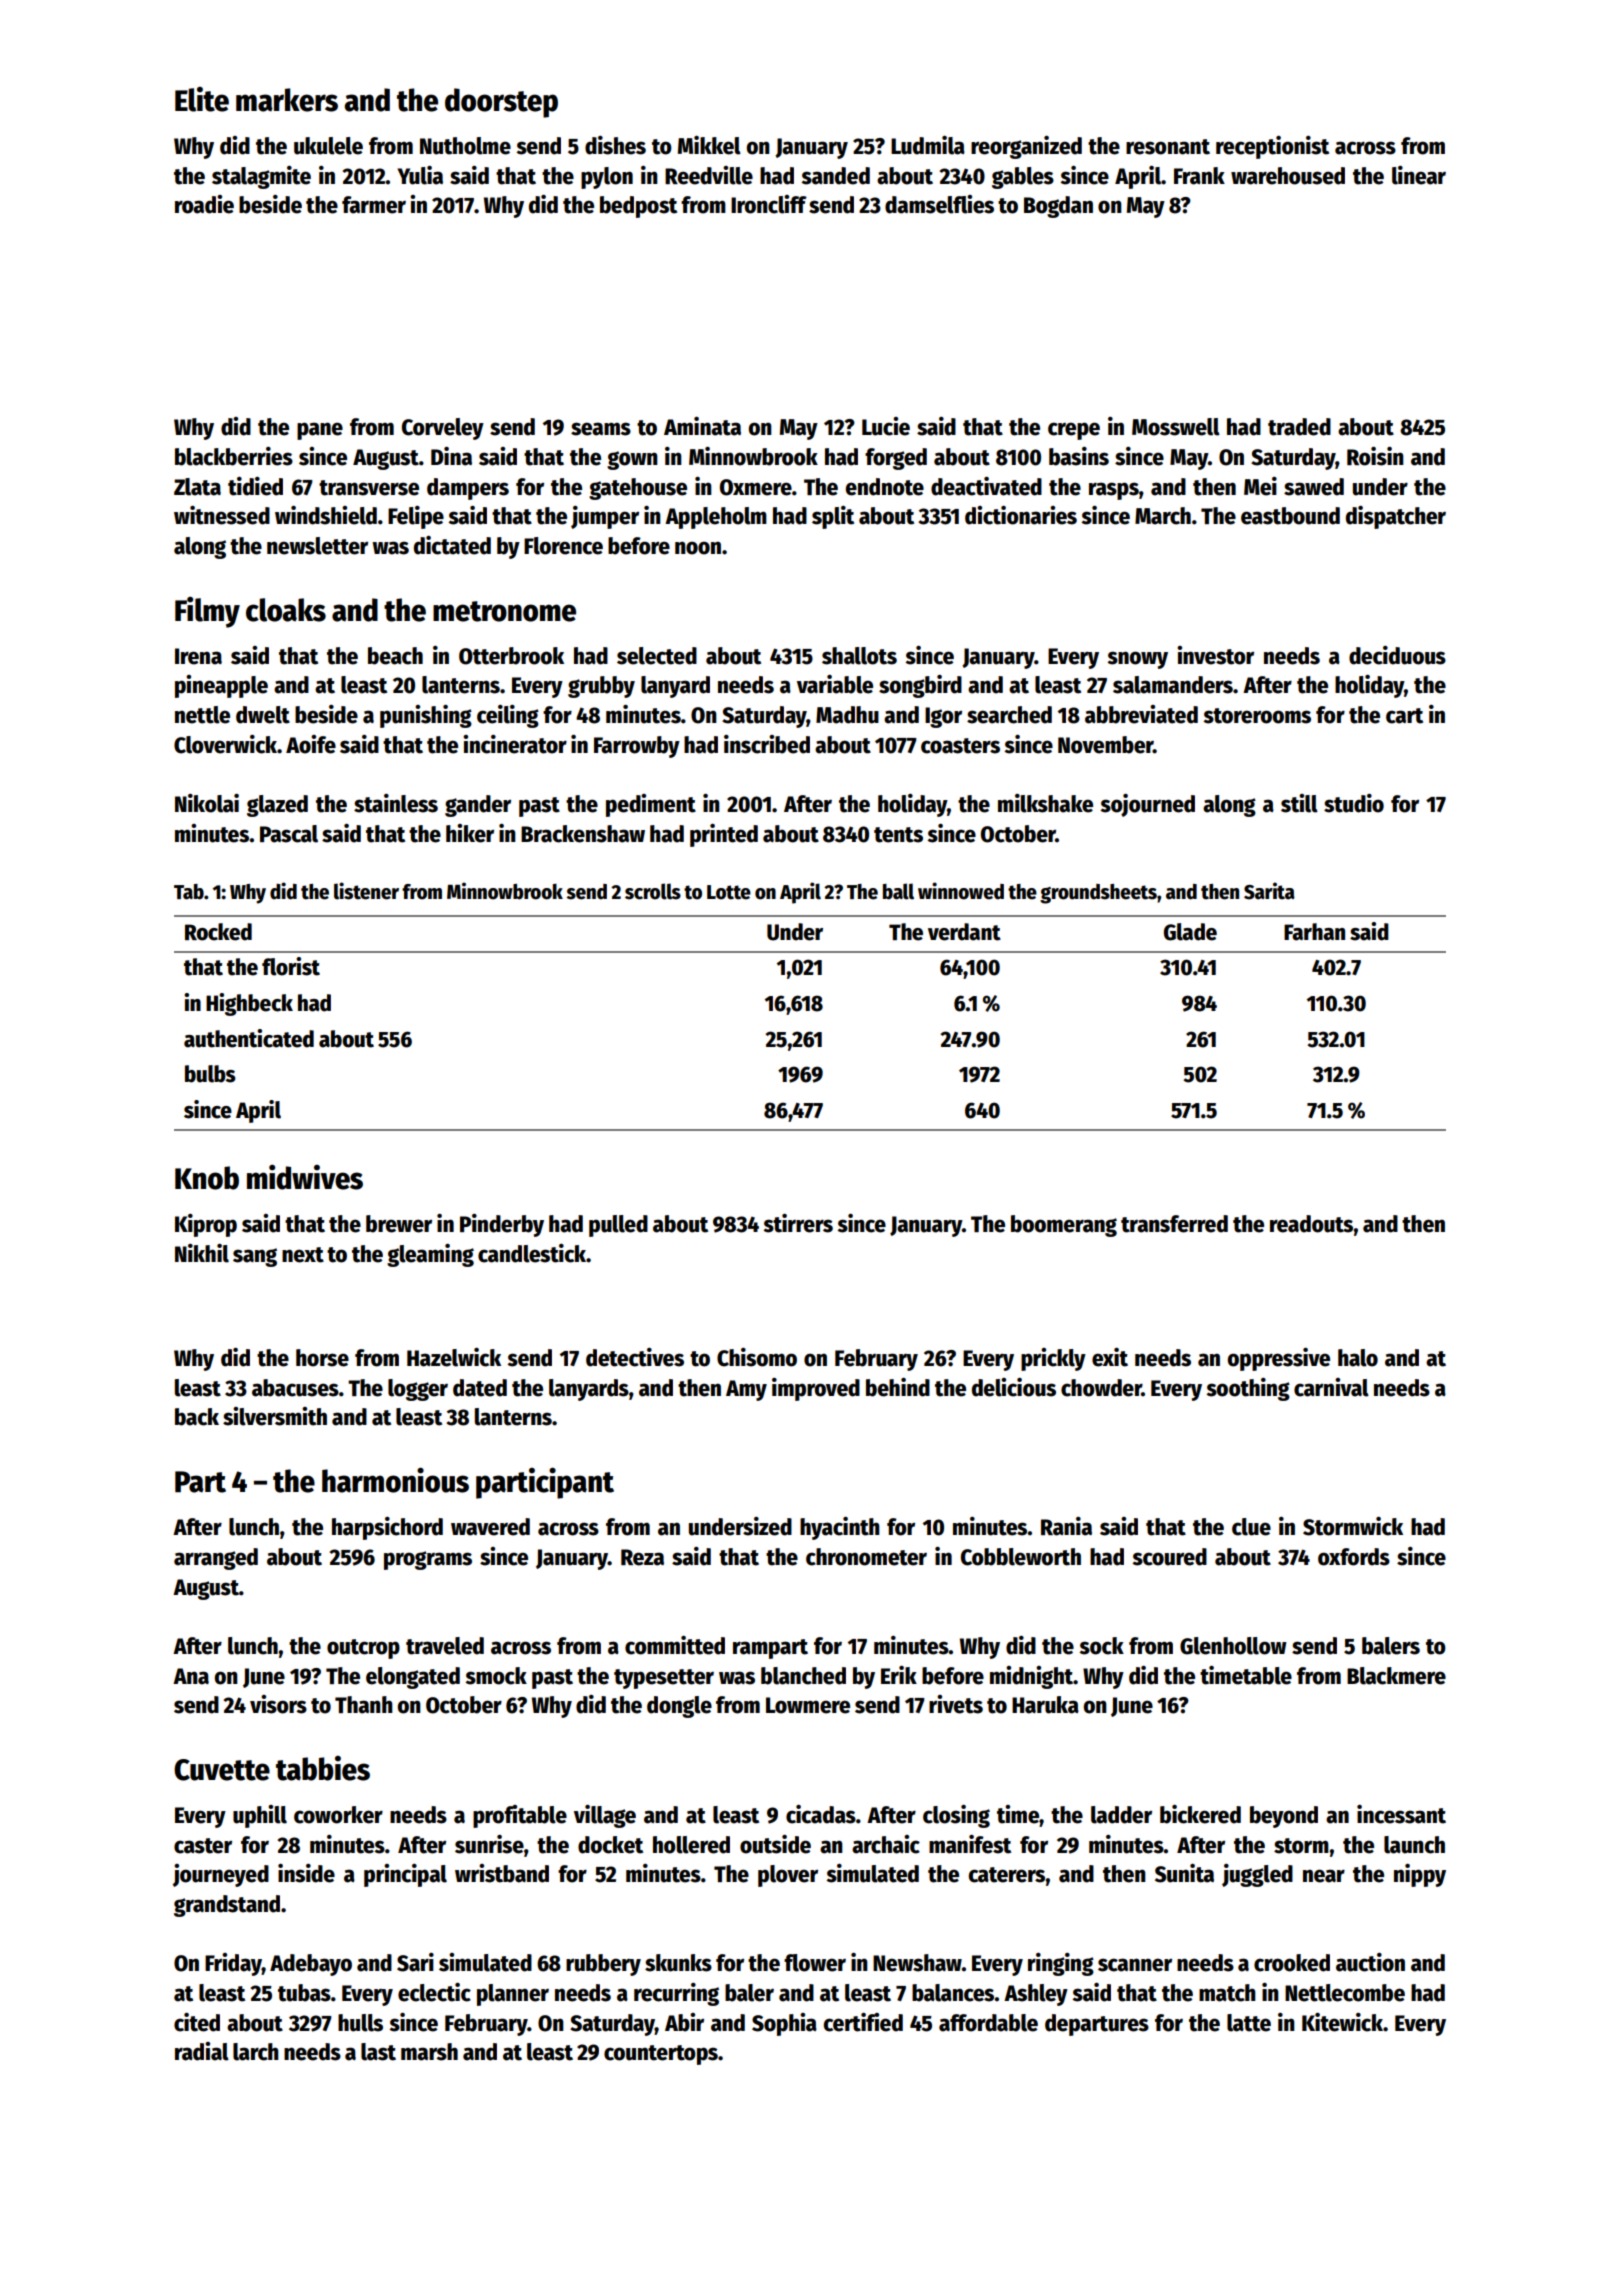 The image size is (1620, 2292). I want to click on Lotte, so click(729, 892).
